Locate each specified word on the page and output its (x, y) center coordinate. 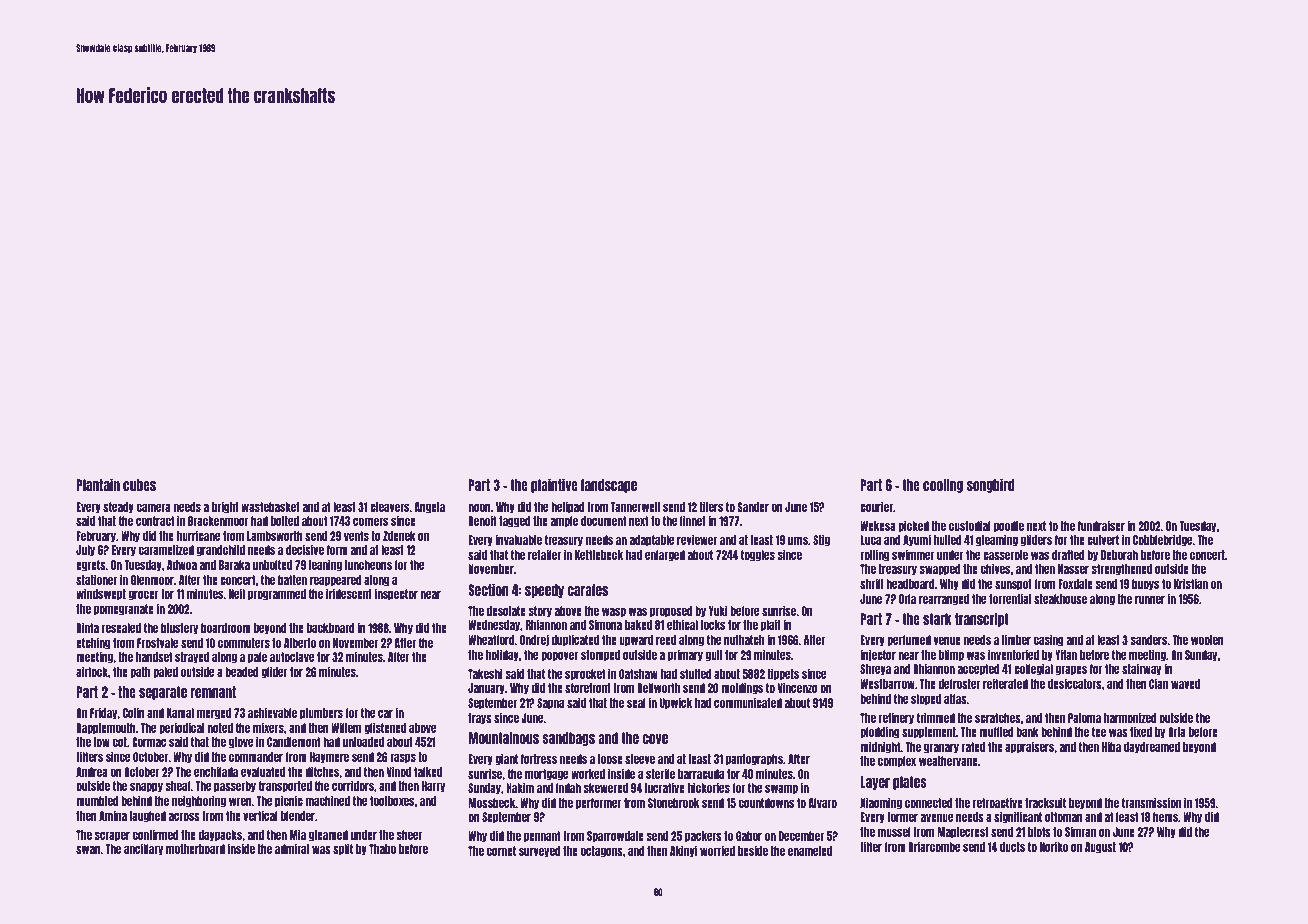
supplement (929, 733)
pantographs (754, 760)
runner (1150, 599)
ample (564, 522)
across (184, 816)
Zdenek (399, 536)
